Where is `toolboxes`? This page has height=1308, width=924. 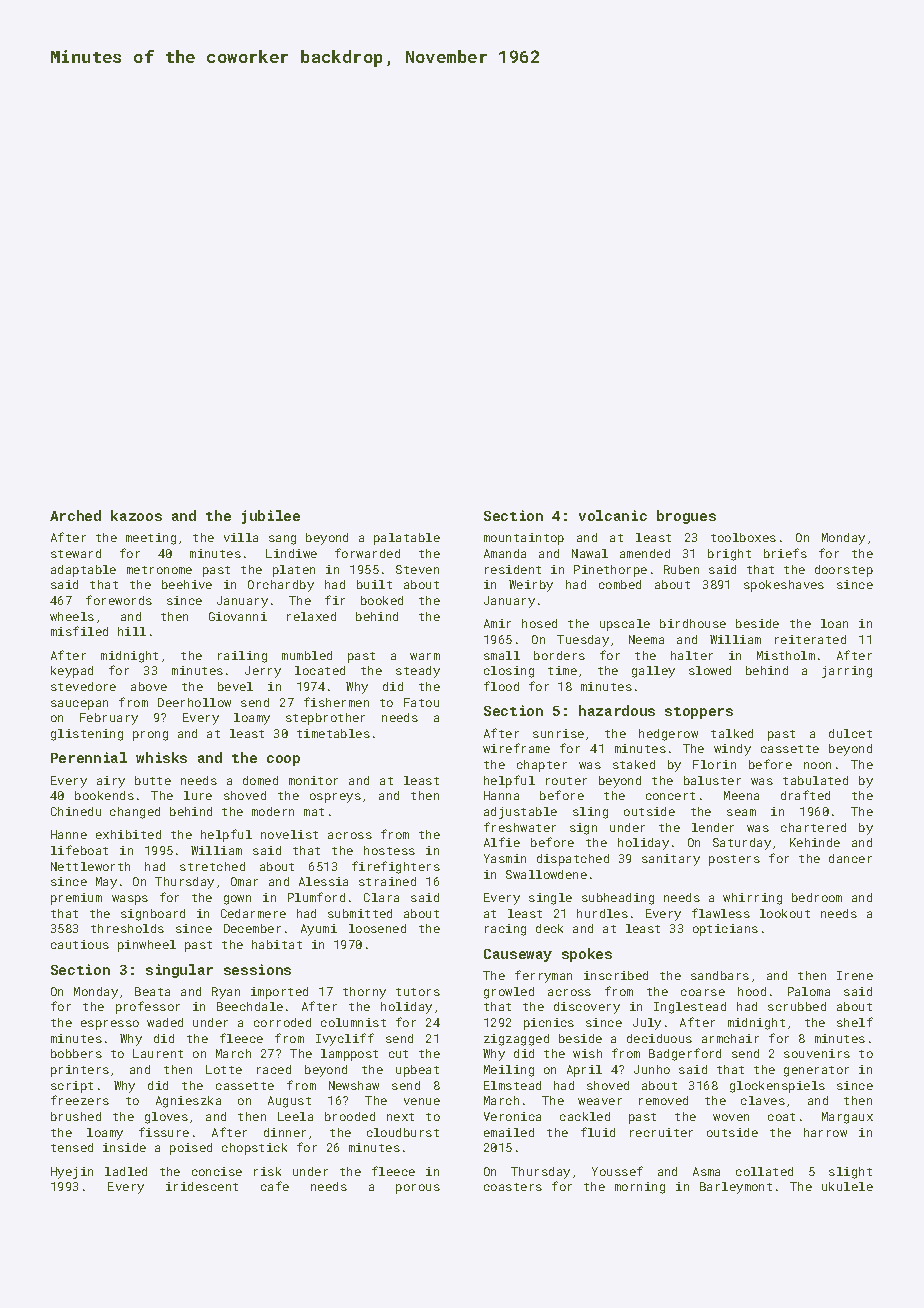 toolboxes is located at coordinates (743, 537).
